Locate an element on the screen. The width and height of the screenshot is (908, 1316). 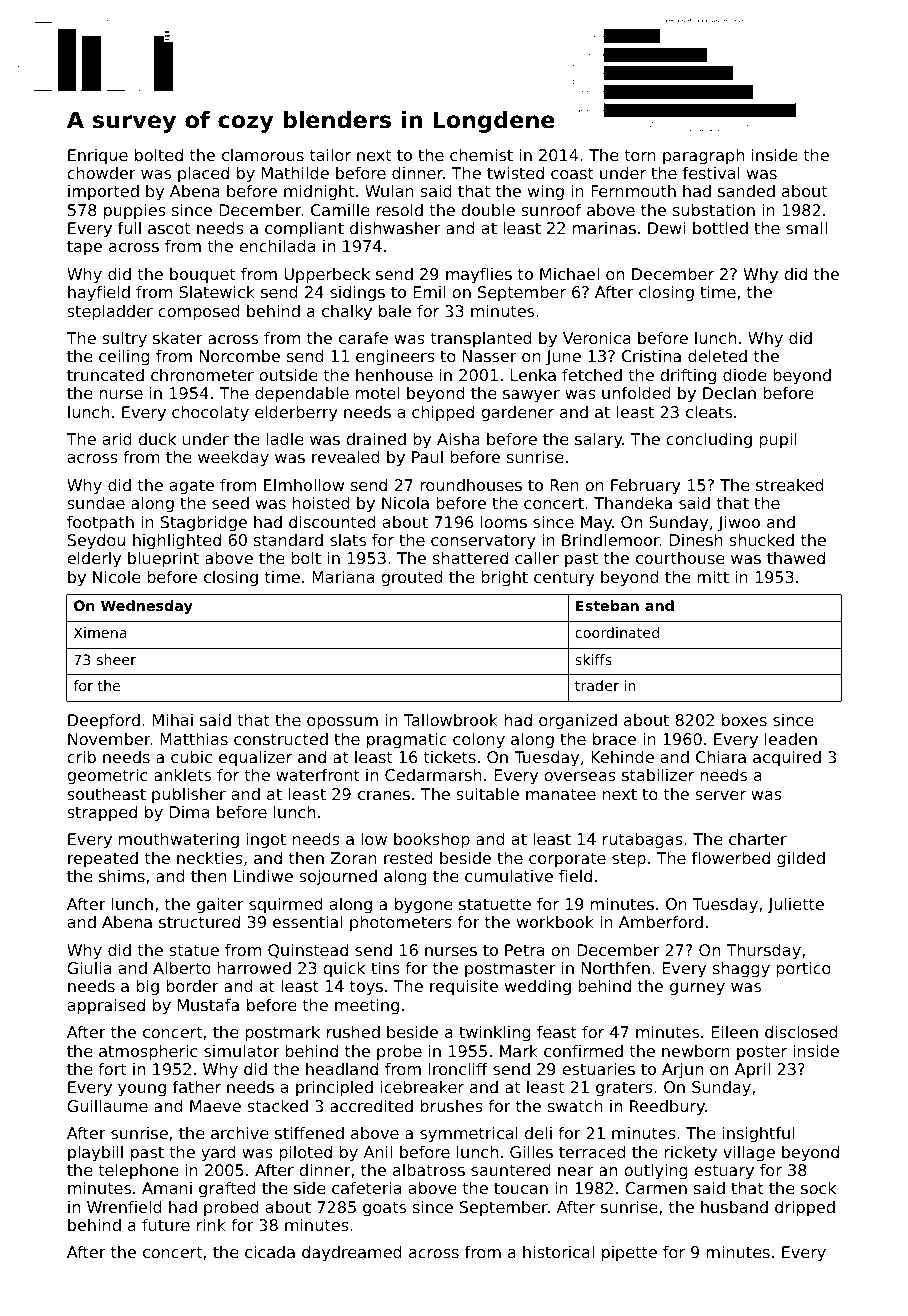
Tallowbrook is located at coordinates (451, 720).
